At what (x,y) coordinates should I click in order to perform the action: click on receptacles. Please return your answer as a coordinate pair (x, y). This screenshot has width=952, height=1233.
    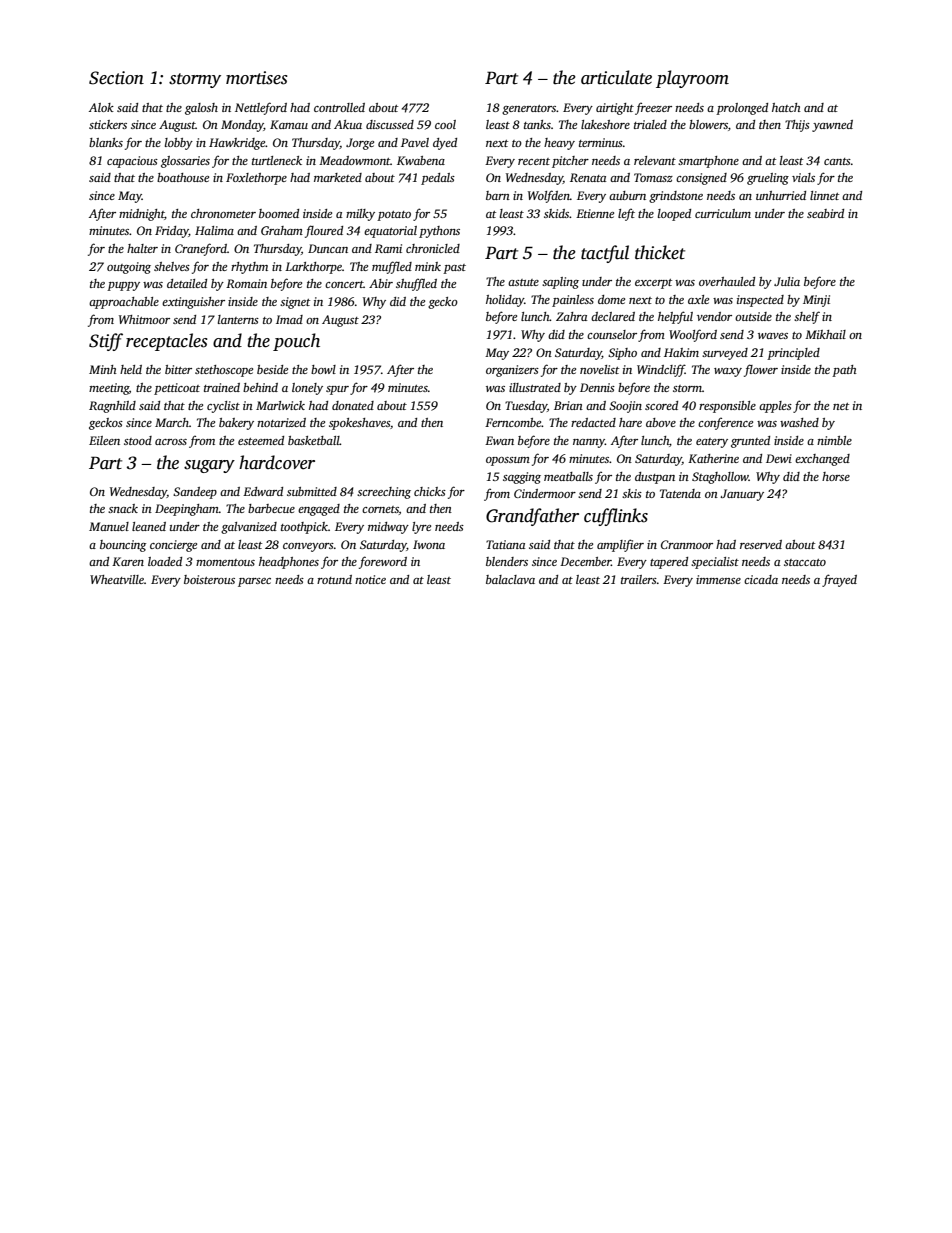
    Looking at the image, I should click on (167, 342).
